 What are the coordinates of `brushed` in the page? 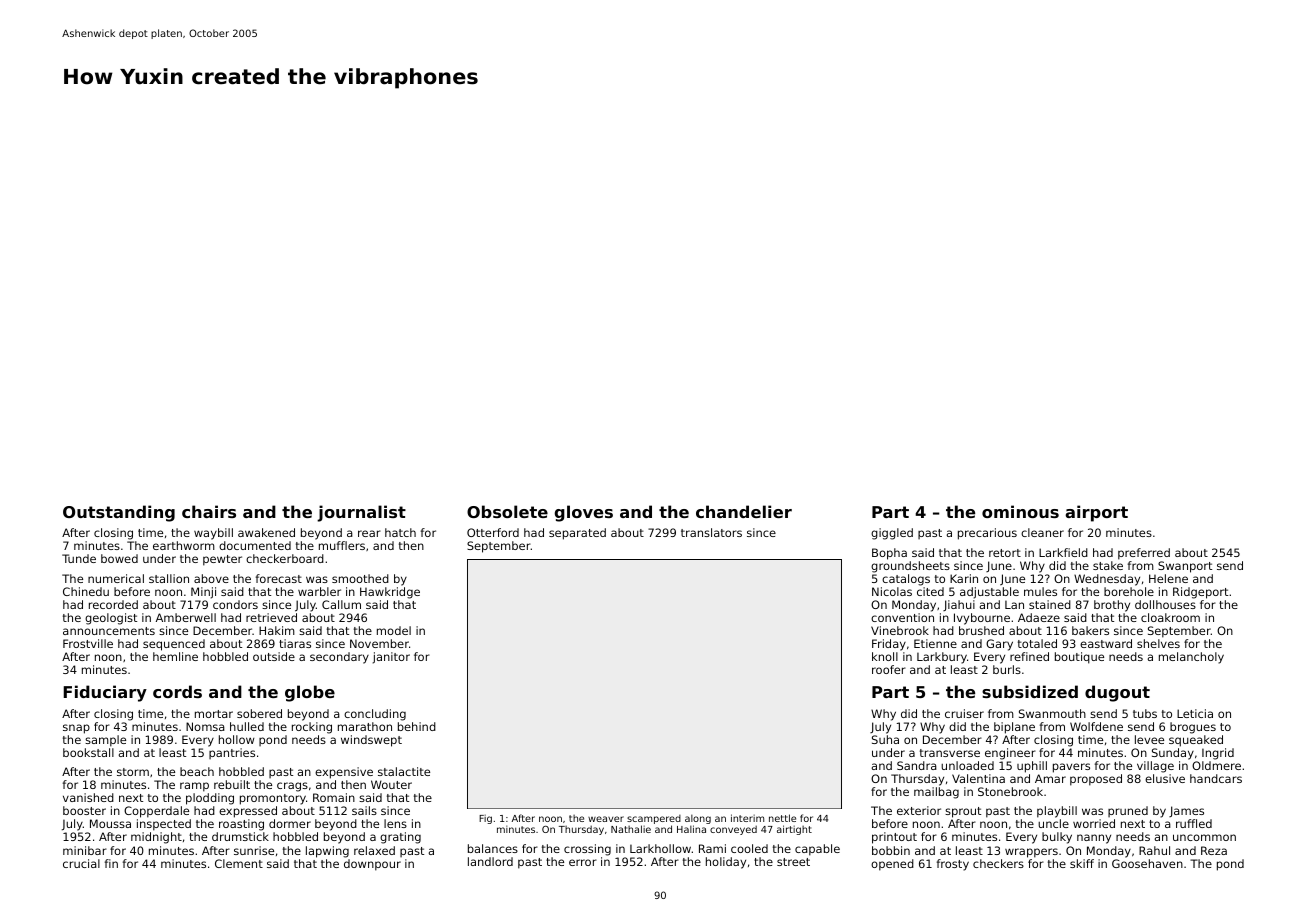 It's located at (981, 630).
